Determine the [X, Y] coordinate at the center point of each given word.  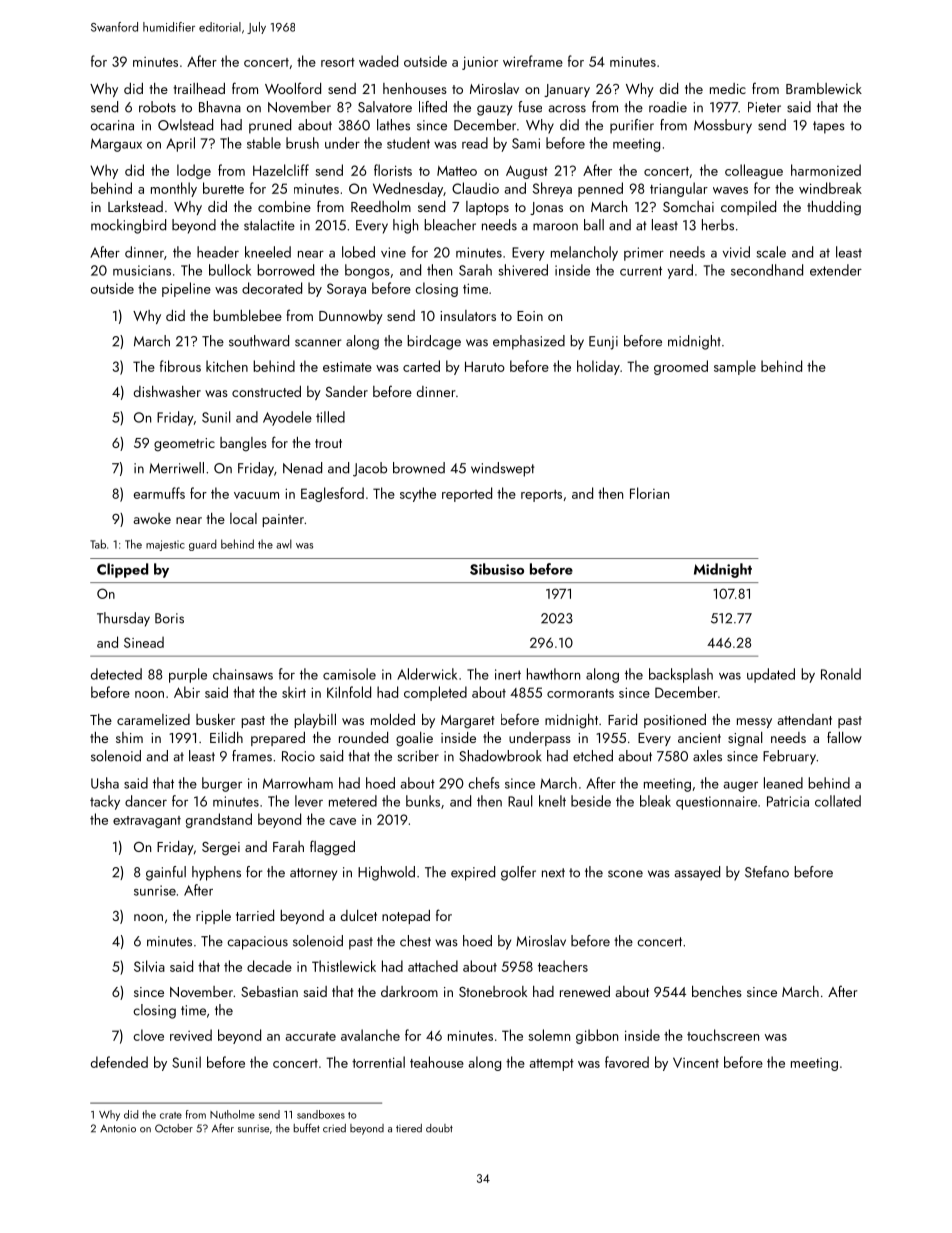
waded [378, 61]
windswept [503, 469]
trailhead [199, 88]
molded [393, 719]
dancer [146, 801]
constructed [266, 391]
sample [735, 367]
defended [119, 1062]
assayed [697, 873]
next [553, 873]
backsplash [681, 675]
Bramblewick [824, 88]
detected [116, 674]
